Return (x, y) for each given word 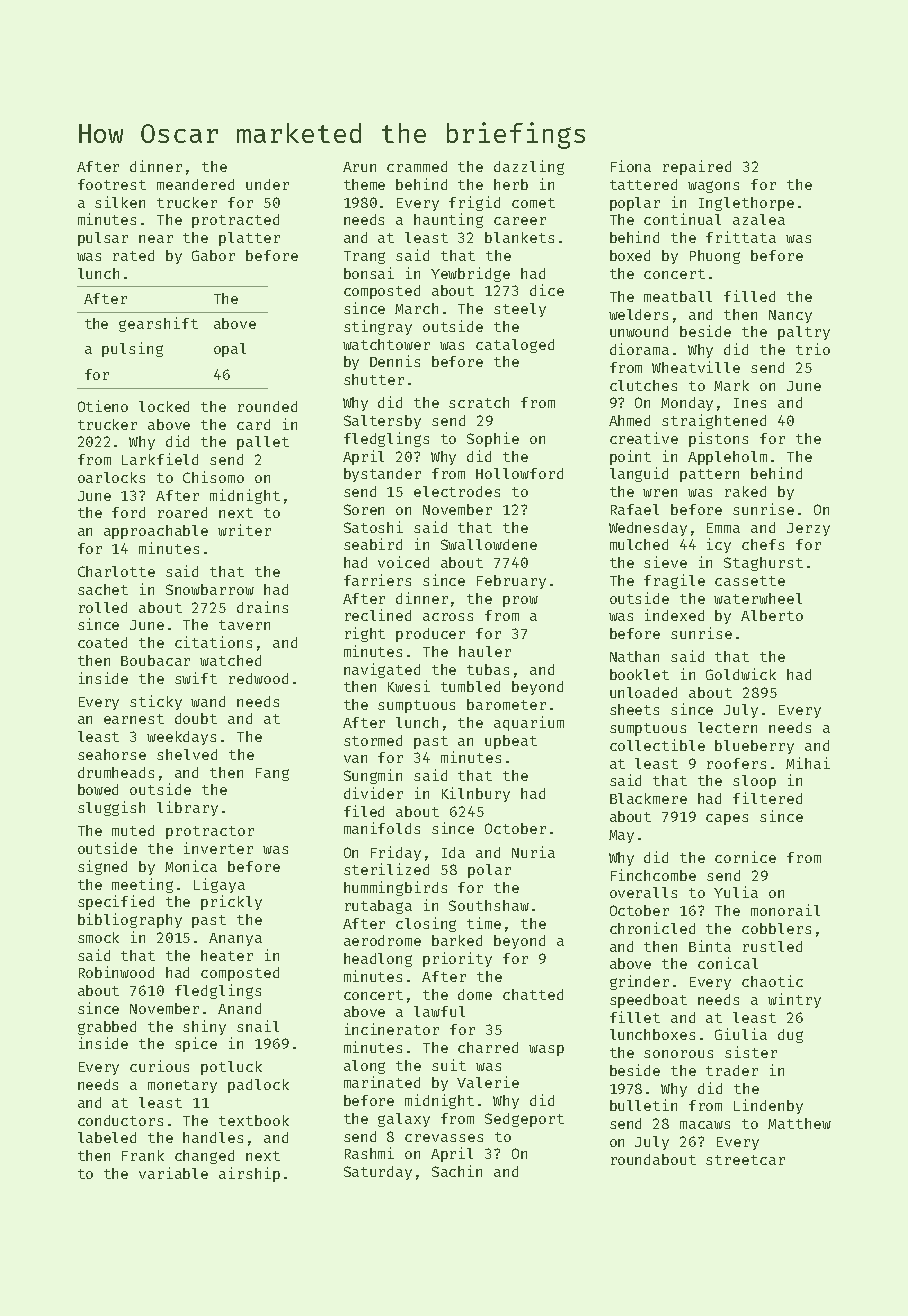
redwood (258, 678)
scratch (479, 402)
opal (230, 350)
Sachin (457, 1171)
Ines (750, 403)
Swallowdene (489, 544)
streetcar (745, 1160)
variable (173, 1173)
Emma (723, 528)
